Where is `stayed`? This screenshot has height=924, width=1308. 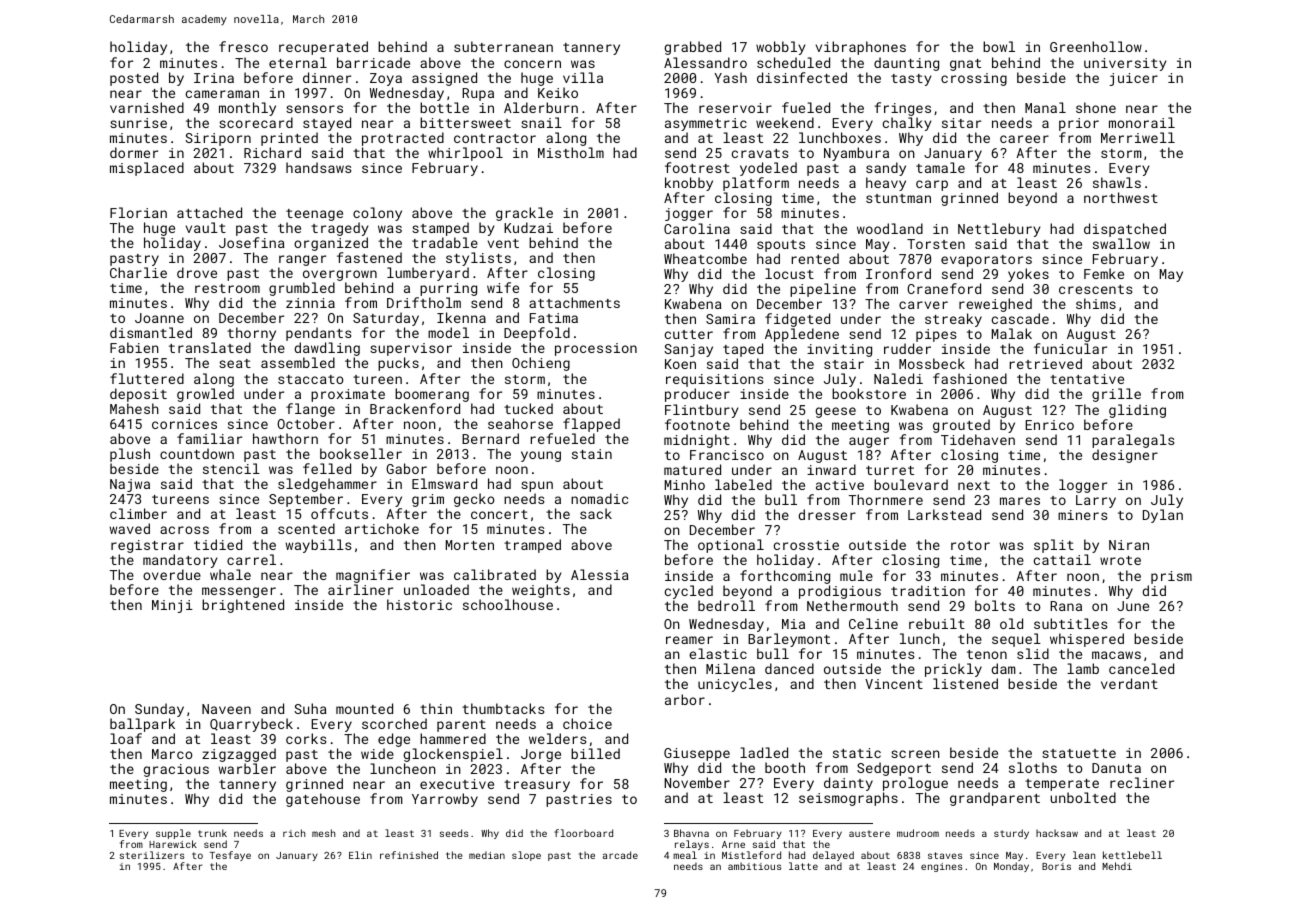
stayed is located at coordinates (327, 124).
